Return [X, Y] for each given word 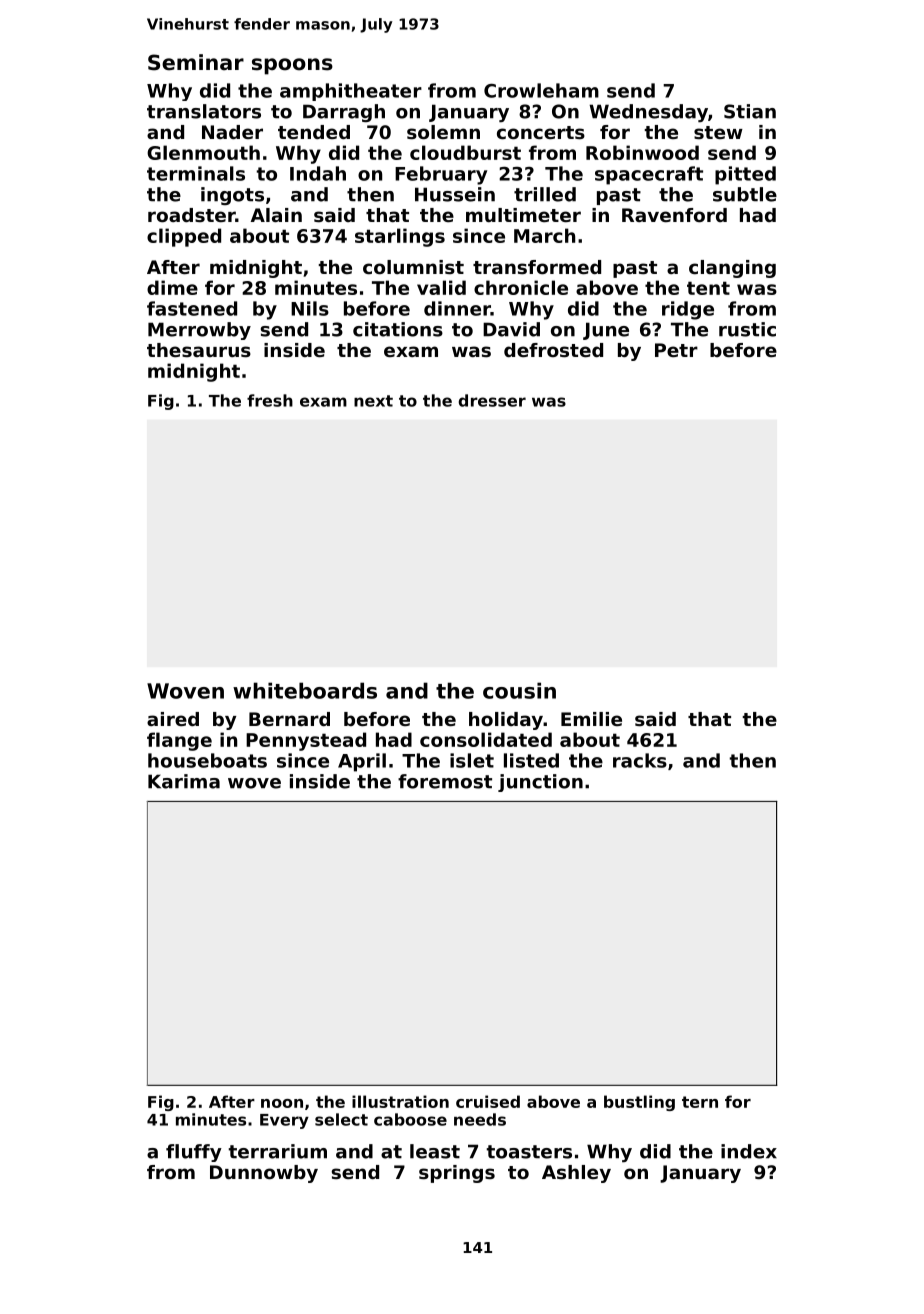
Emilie [591, 719]
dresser [492, 400]
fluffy [194, 1153]
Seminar [196, 62]
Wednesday [648, 113]
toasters [529, 1152]
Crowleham [541, 90]
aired [173, 719]
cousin [519, 690]
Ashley [576, 1174]
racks [640, 760]
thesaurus [199, 350]
